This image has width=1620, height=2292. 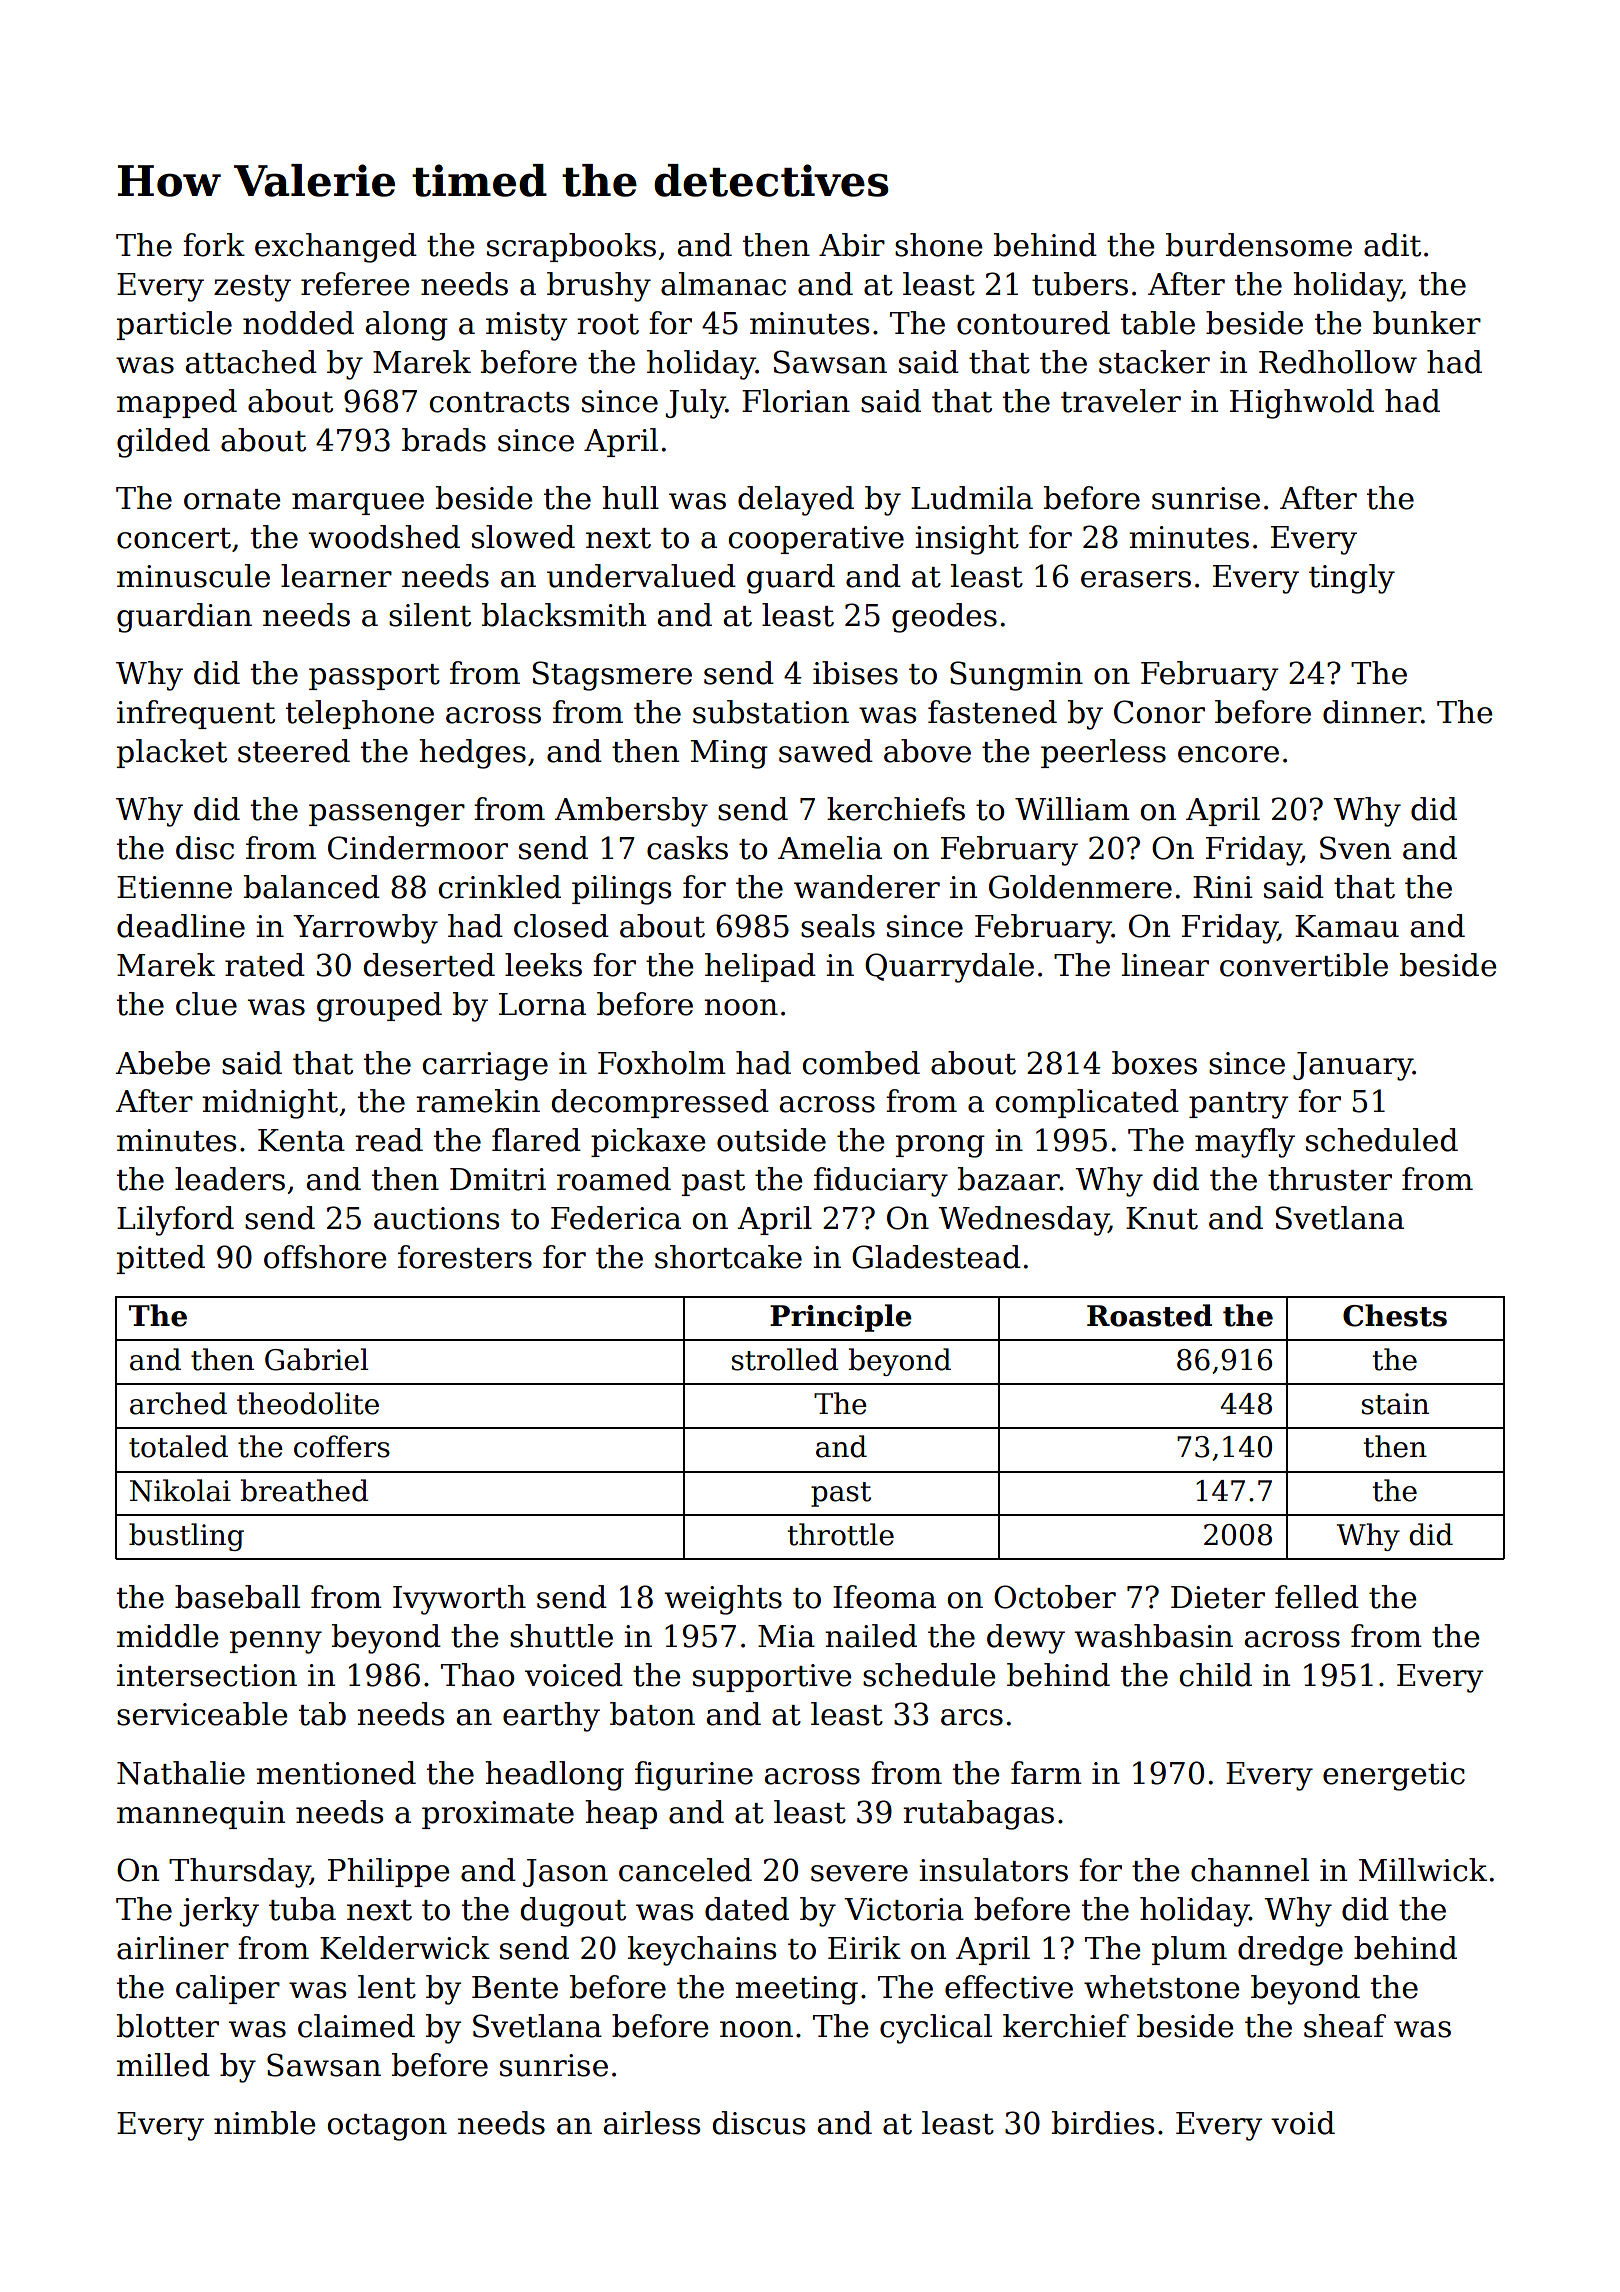 I want to click on thruster, so click(x=1330, y=1179).
